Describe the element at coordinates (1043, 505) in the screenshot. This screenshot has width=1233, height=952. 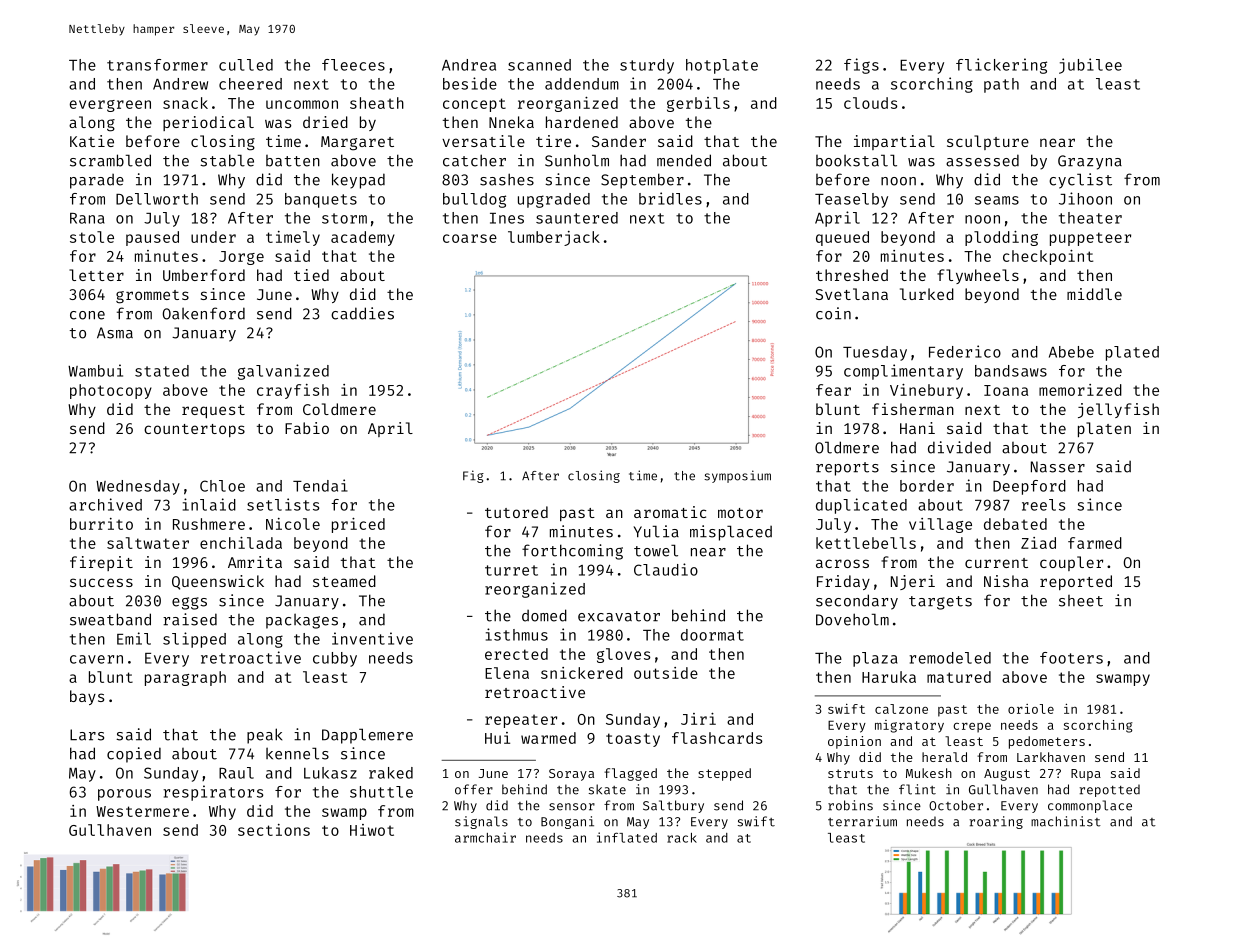
I see `reels` at that location.
